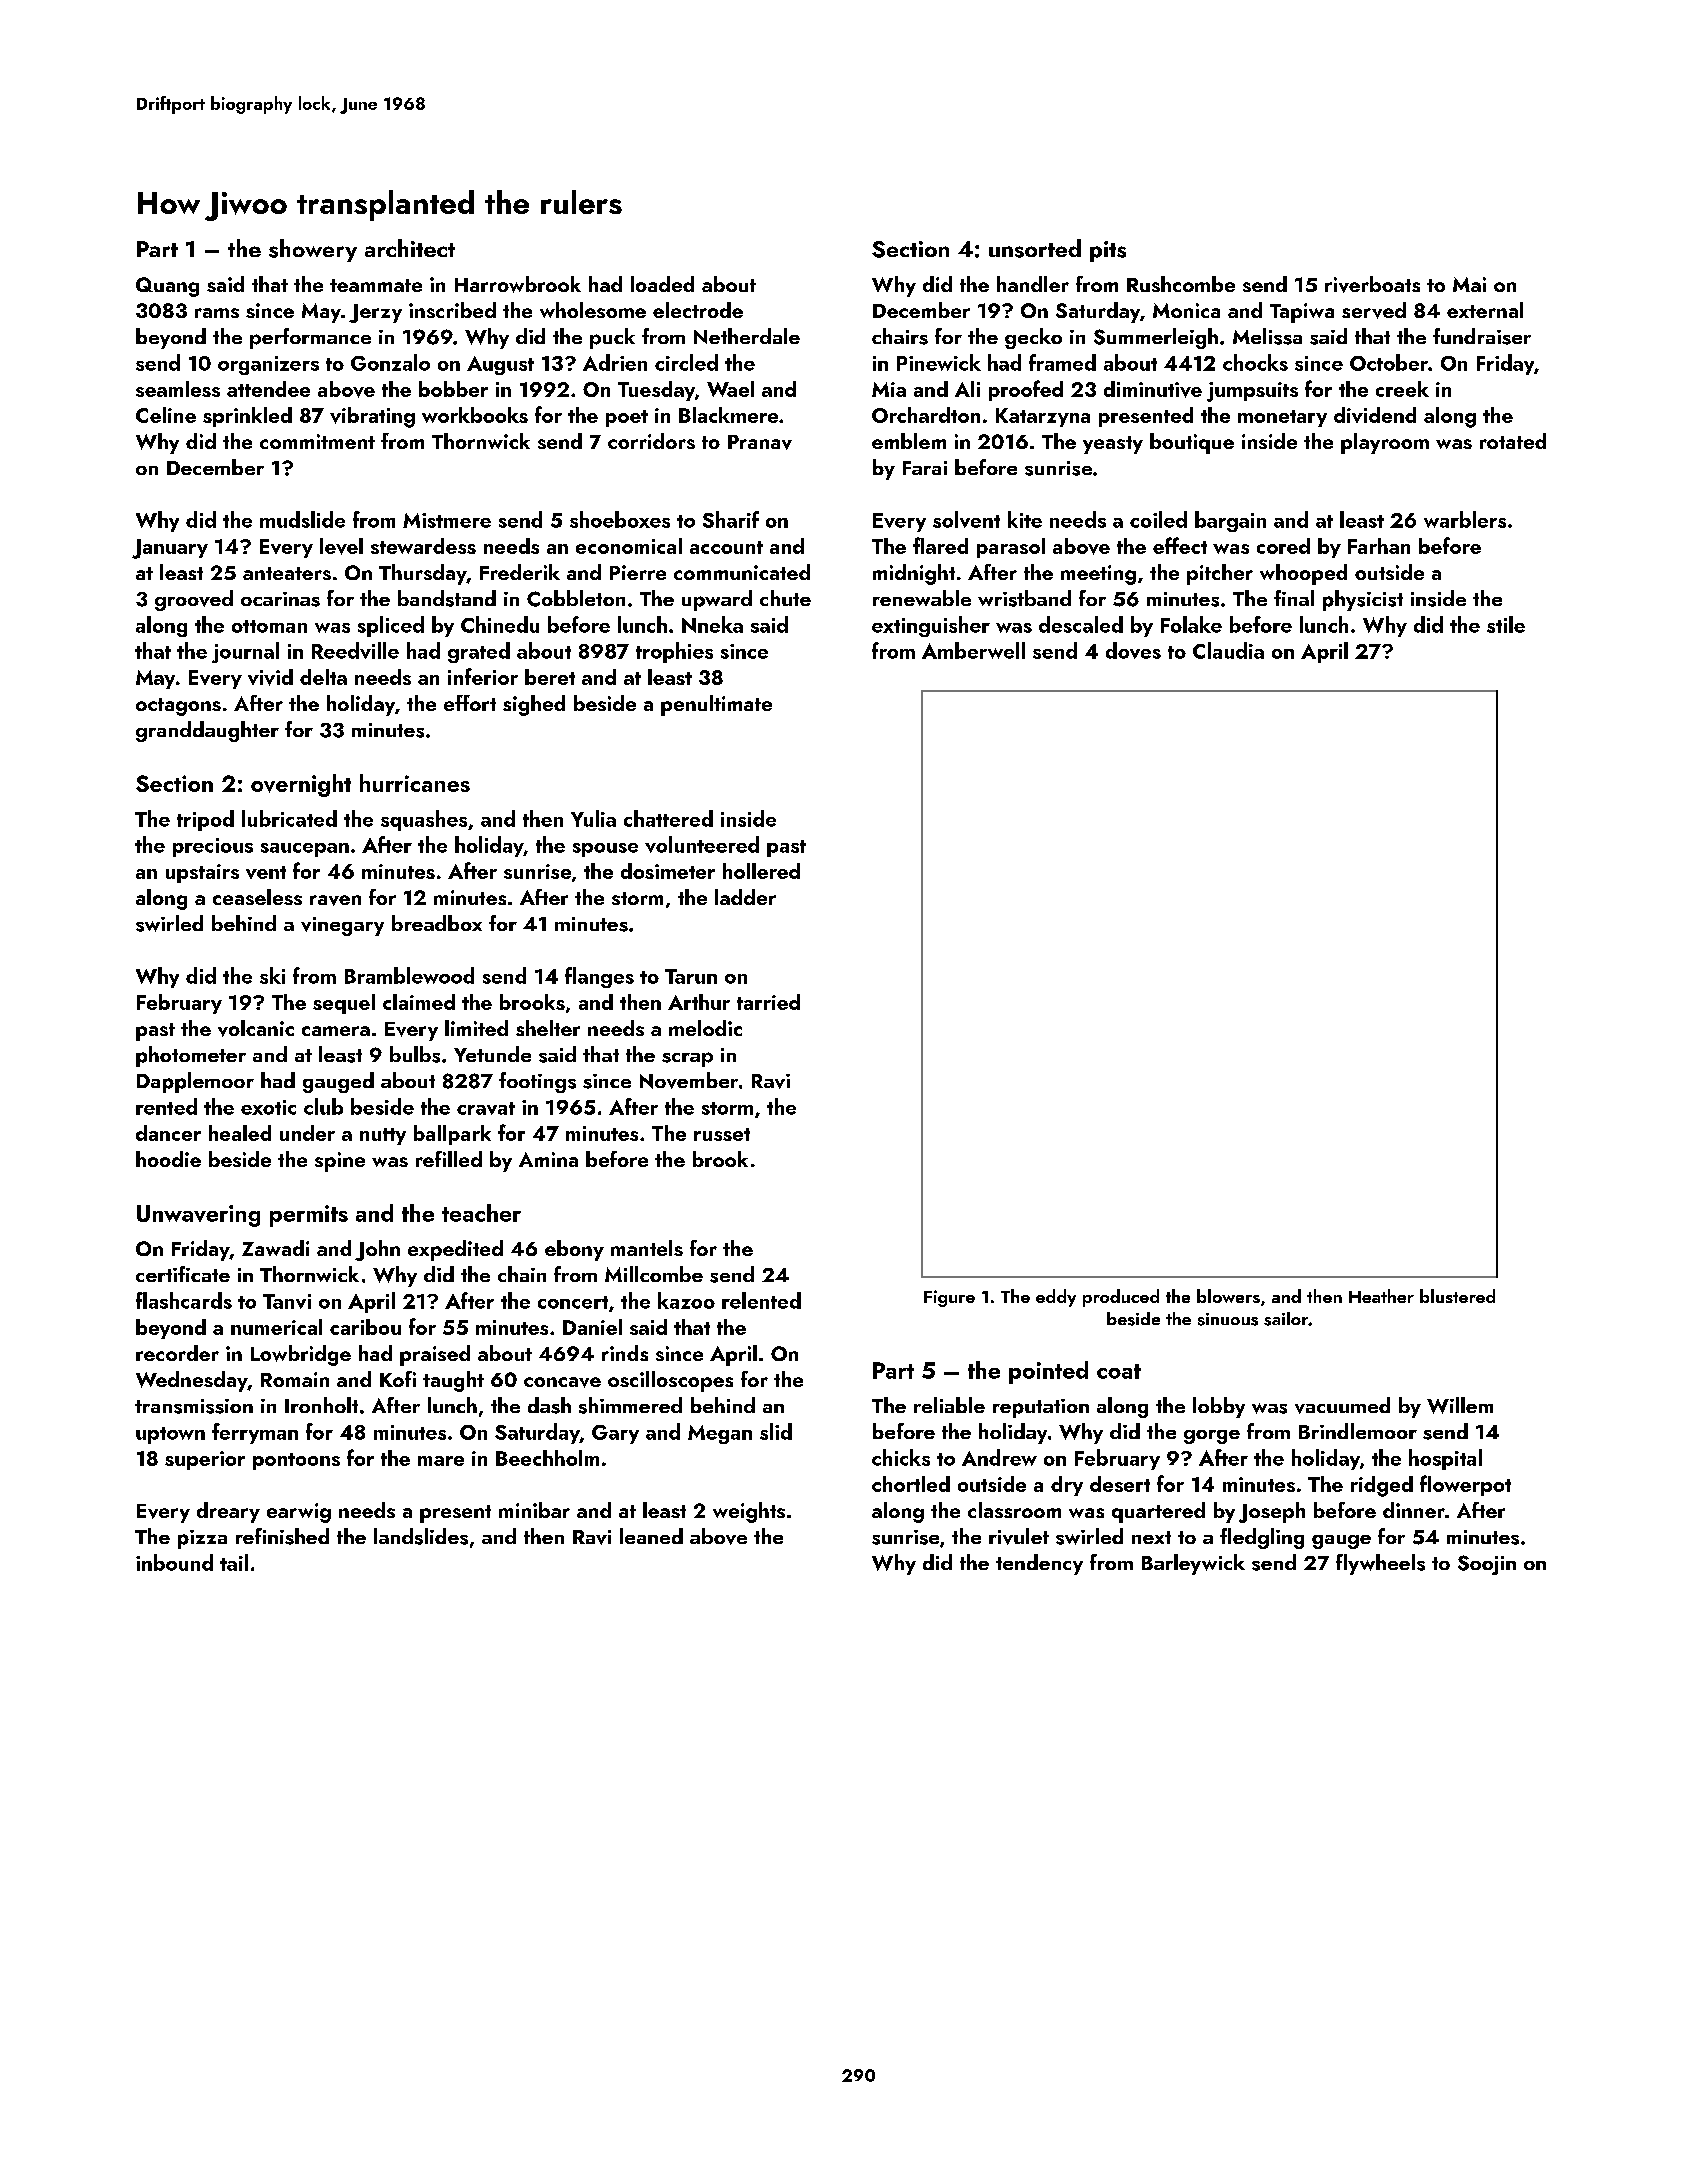 This screenshot has height=2178, width=1683. I want to click on leaned, so click(651, 1536).
